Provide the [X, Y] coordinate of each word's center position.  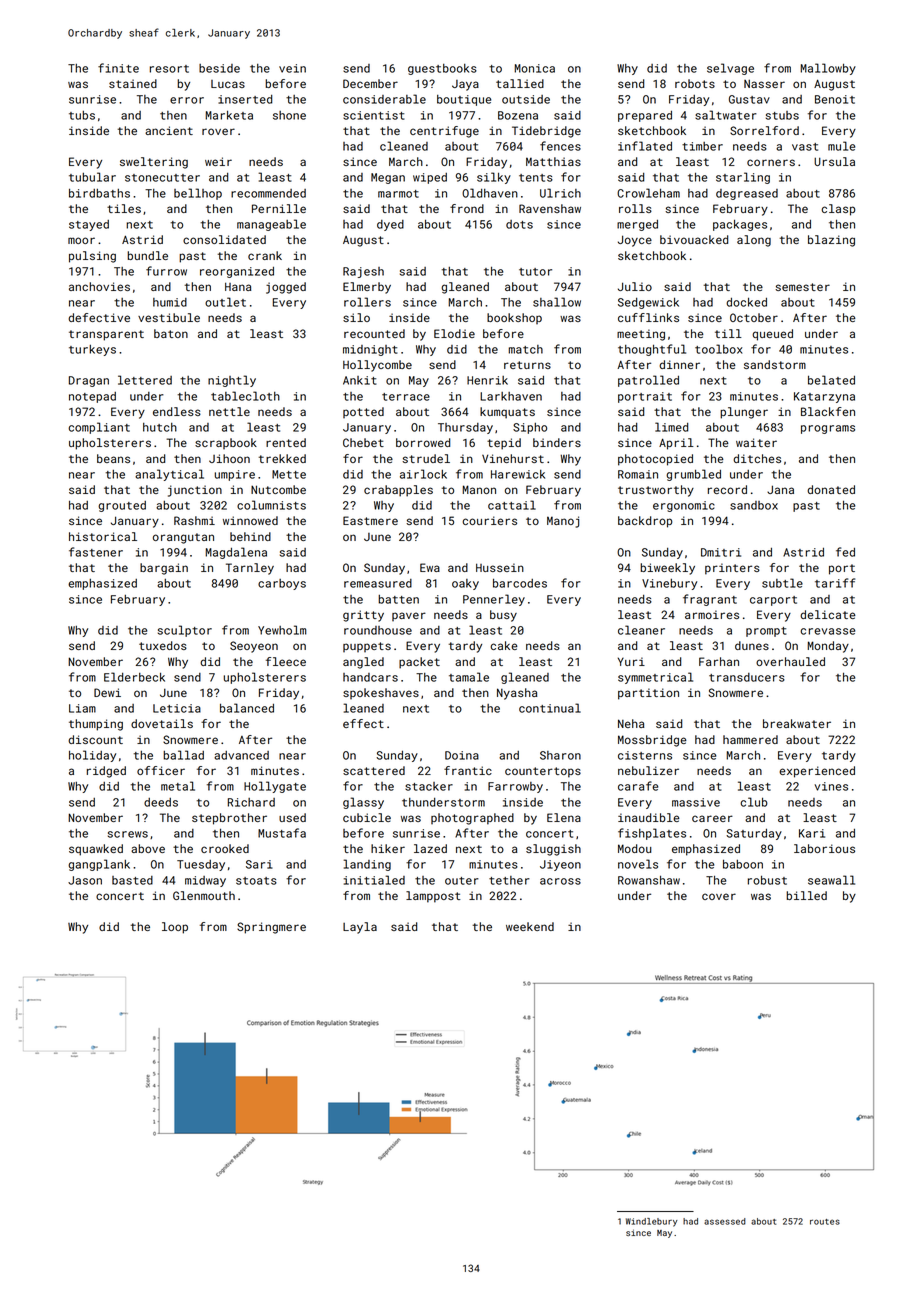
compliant [99, 428]
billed [806, 895]
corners [771, 162]
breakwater [797, 723]
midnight [370, 350]
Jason [85, 880]
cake [504, 645]
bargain [164, 569]
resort [169, 69]
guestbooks [442, 69]
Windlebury [652, 1222]
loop [175, 928]
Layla [360, 928]
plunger [744, 413]
